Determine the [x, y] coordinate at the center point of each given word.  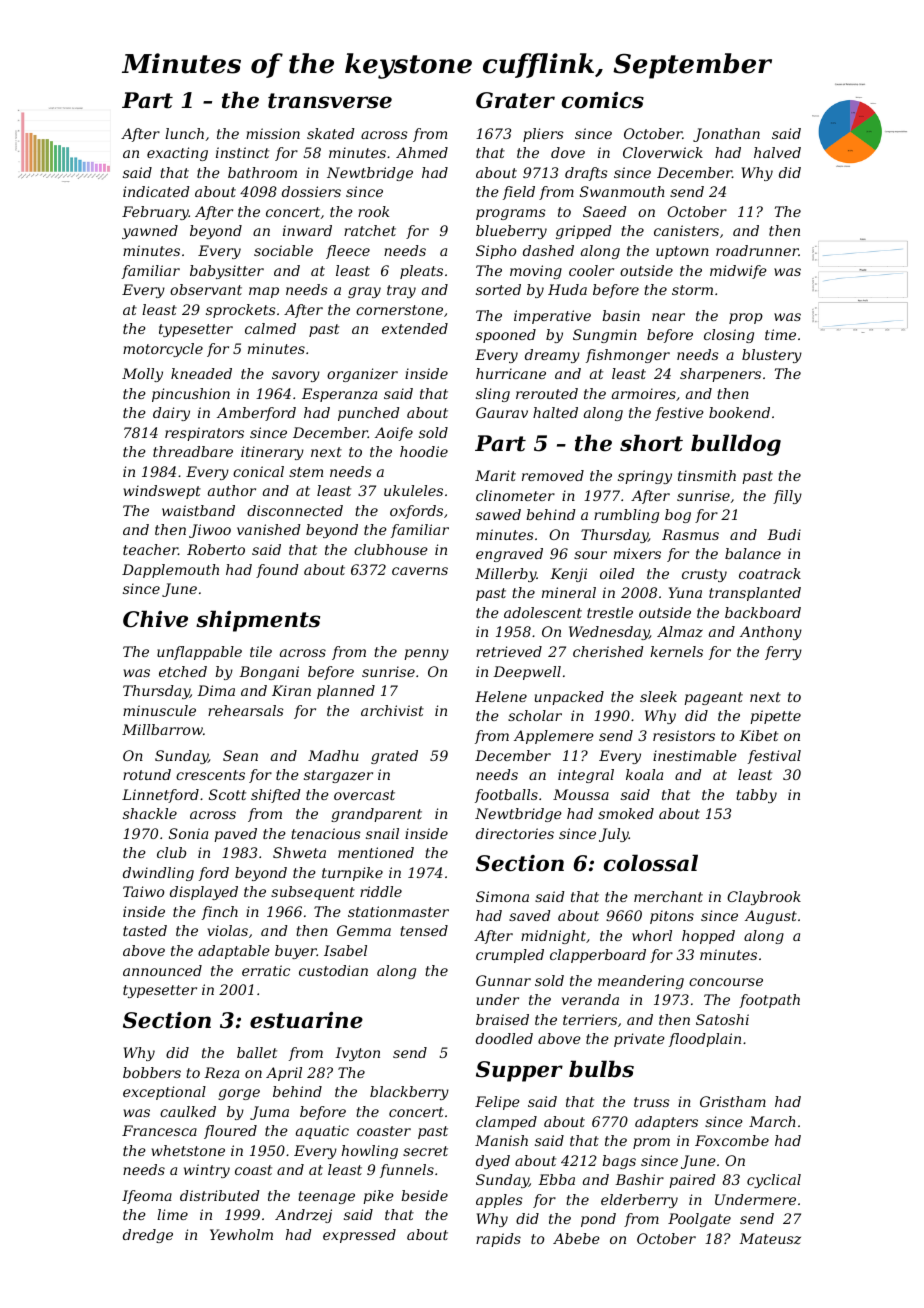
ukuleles [413, 490]
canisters [686, 230]
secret [425, 1151]
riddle [381, 891]
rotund [147, 774]
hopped [708, 937]
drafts [586, 174]
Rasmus [690, 534]
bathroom [262, 172]
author [232, 490]
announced [162, 970]
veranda [590, 999]
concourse [726, 982]
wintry [207, 1171]
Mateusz [770, 1239]
